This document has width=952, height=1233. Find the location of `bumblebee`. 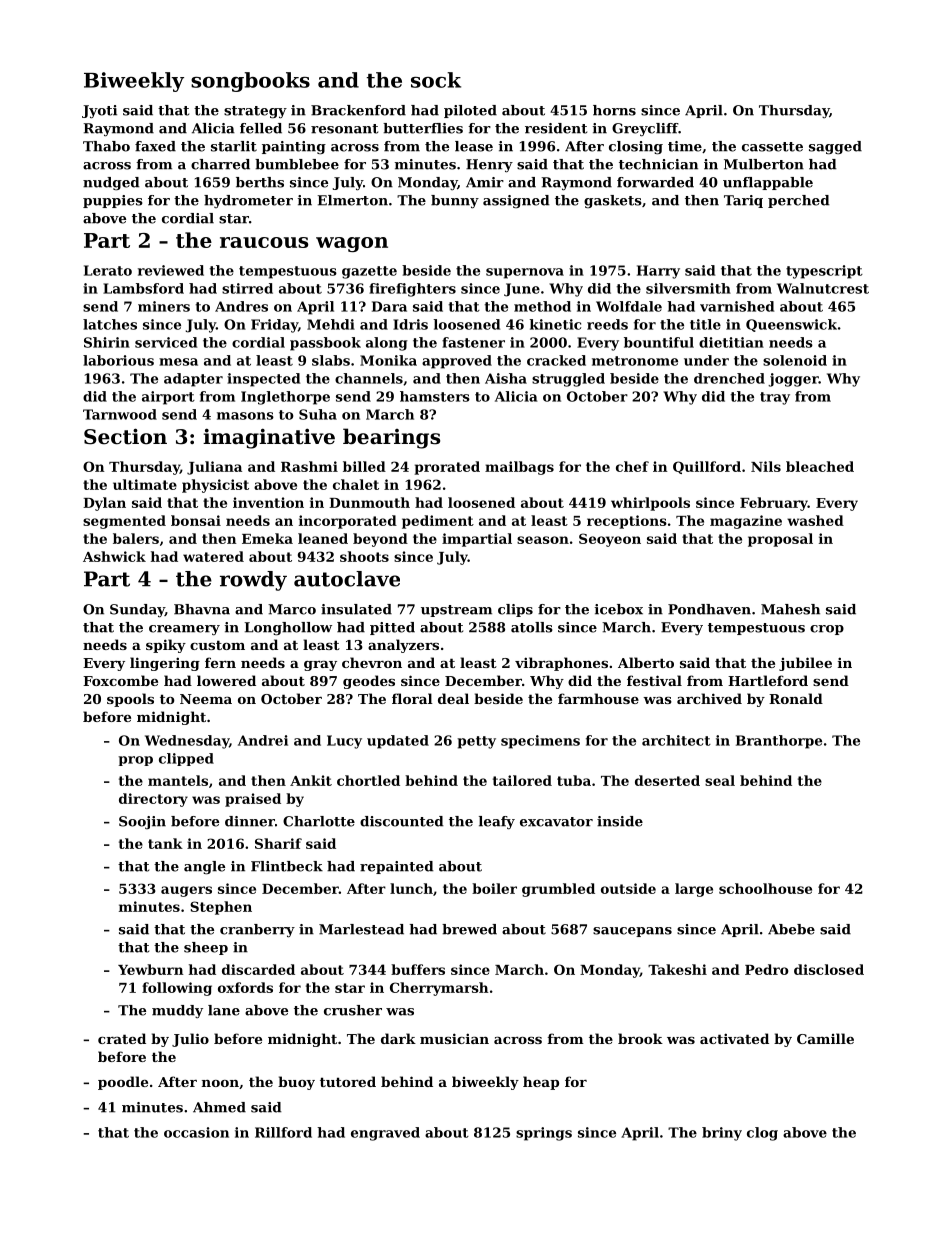

bumblebee is located at coordinates (297, 164).
